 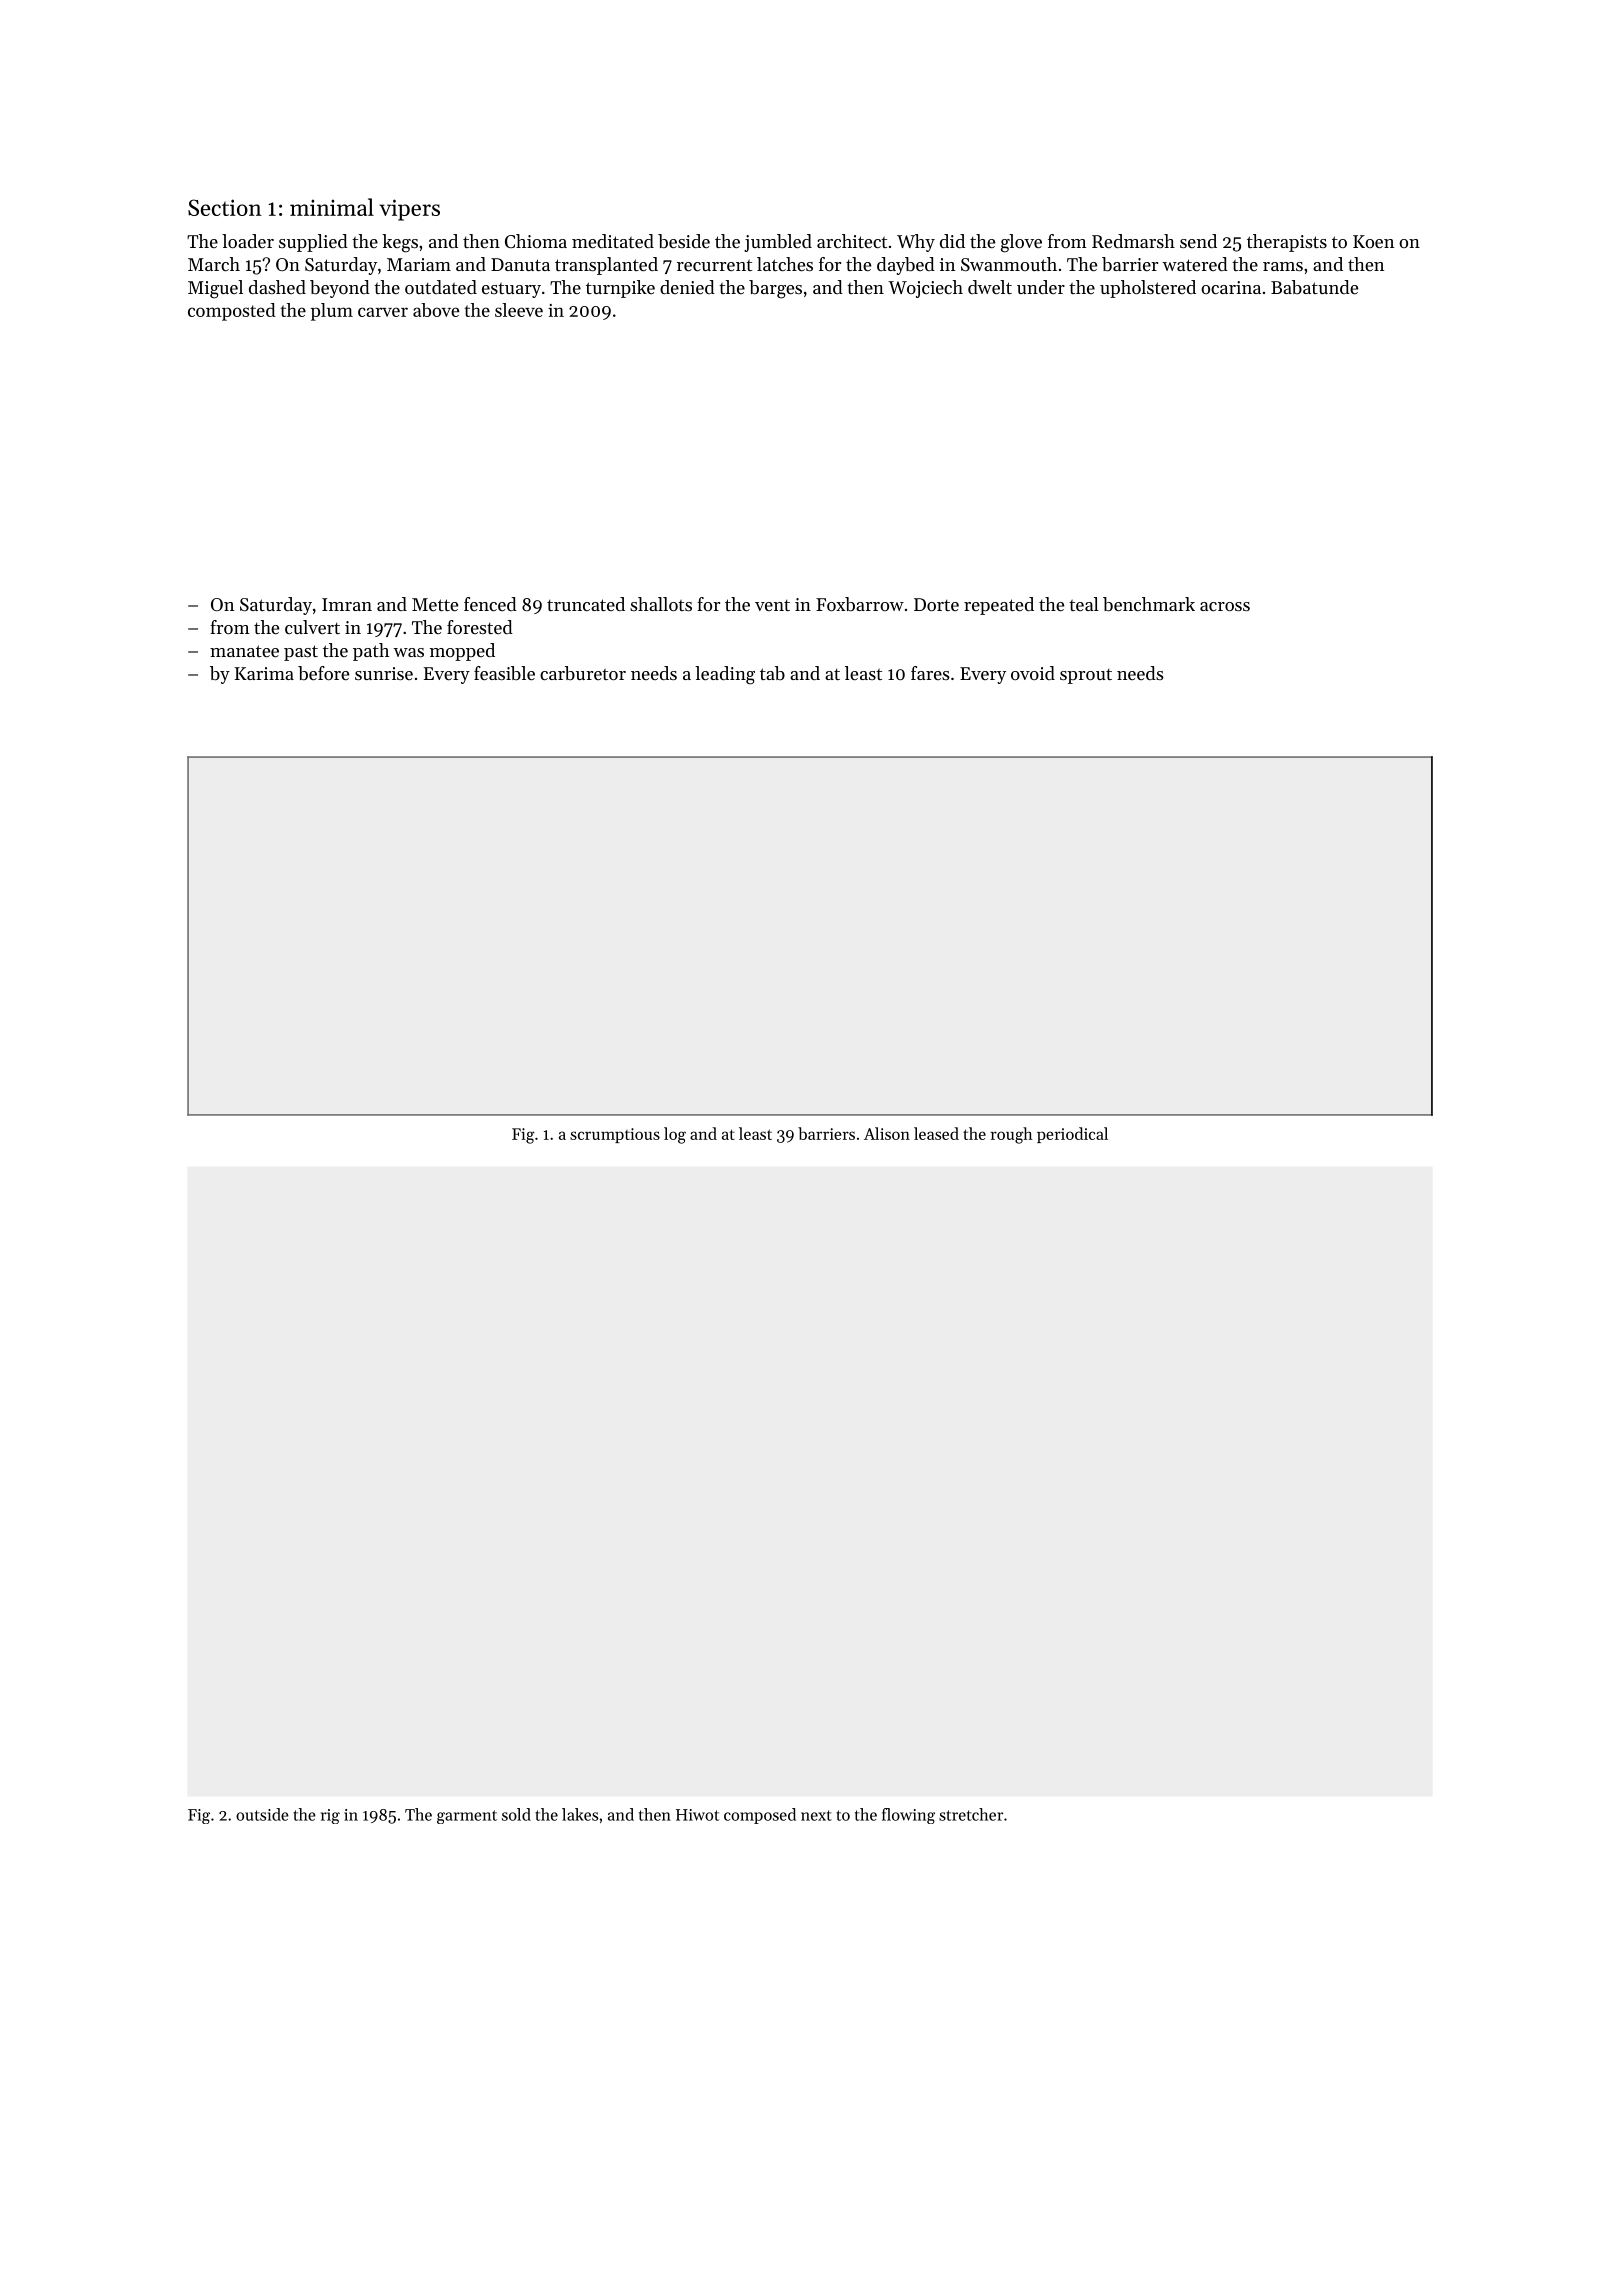 What do you see at coordinates (971, 1814) in the screenshot?
I see `stretcher` at bounding box center [971, 1814].
